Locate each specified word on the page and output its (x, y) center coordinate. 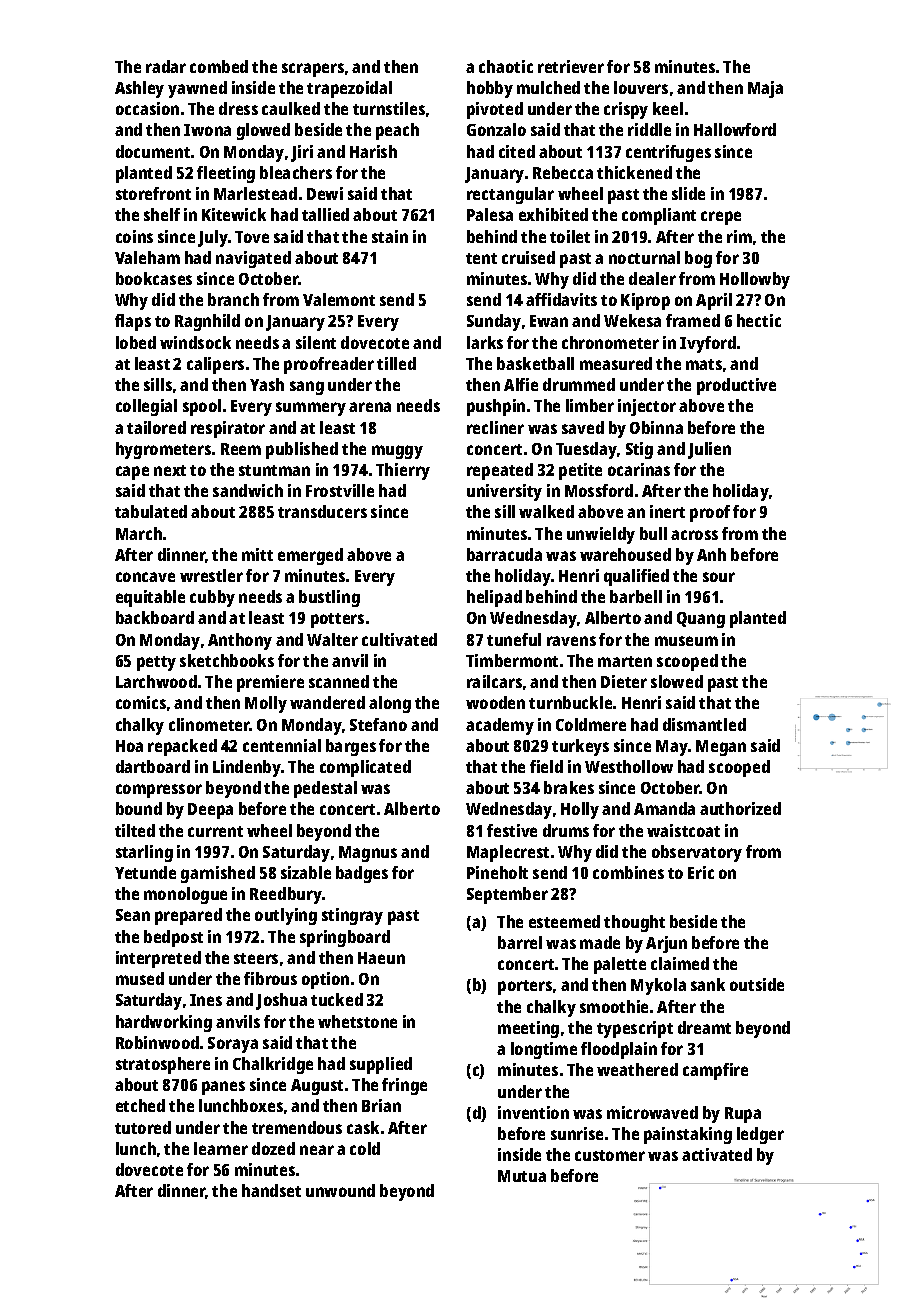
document (153, 151)
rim (739, 236)
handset (271, 1190)
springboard (345, 938)
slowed (677, 681)
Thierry (403, 471)
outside (757, 984)
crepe (721, 218)
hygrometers (163, 450)
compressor (159, 791)
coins (134, 236)
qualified (636, 577)
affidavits (561, 299)
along (390, 704)
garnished (218, 874)
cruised (528, 257)
